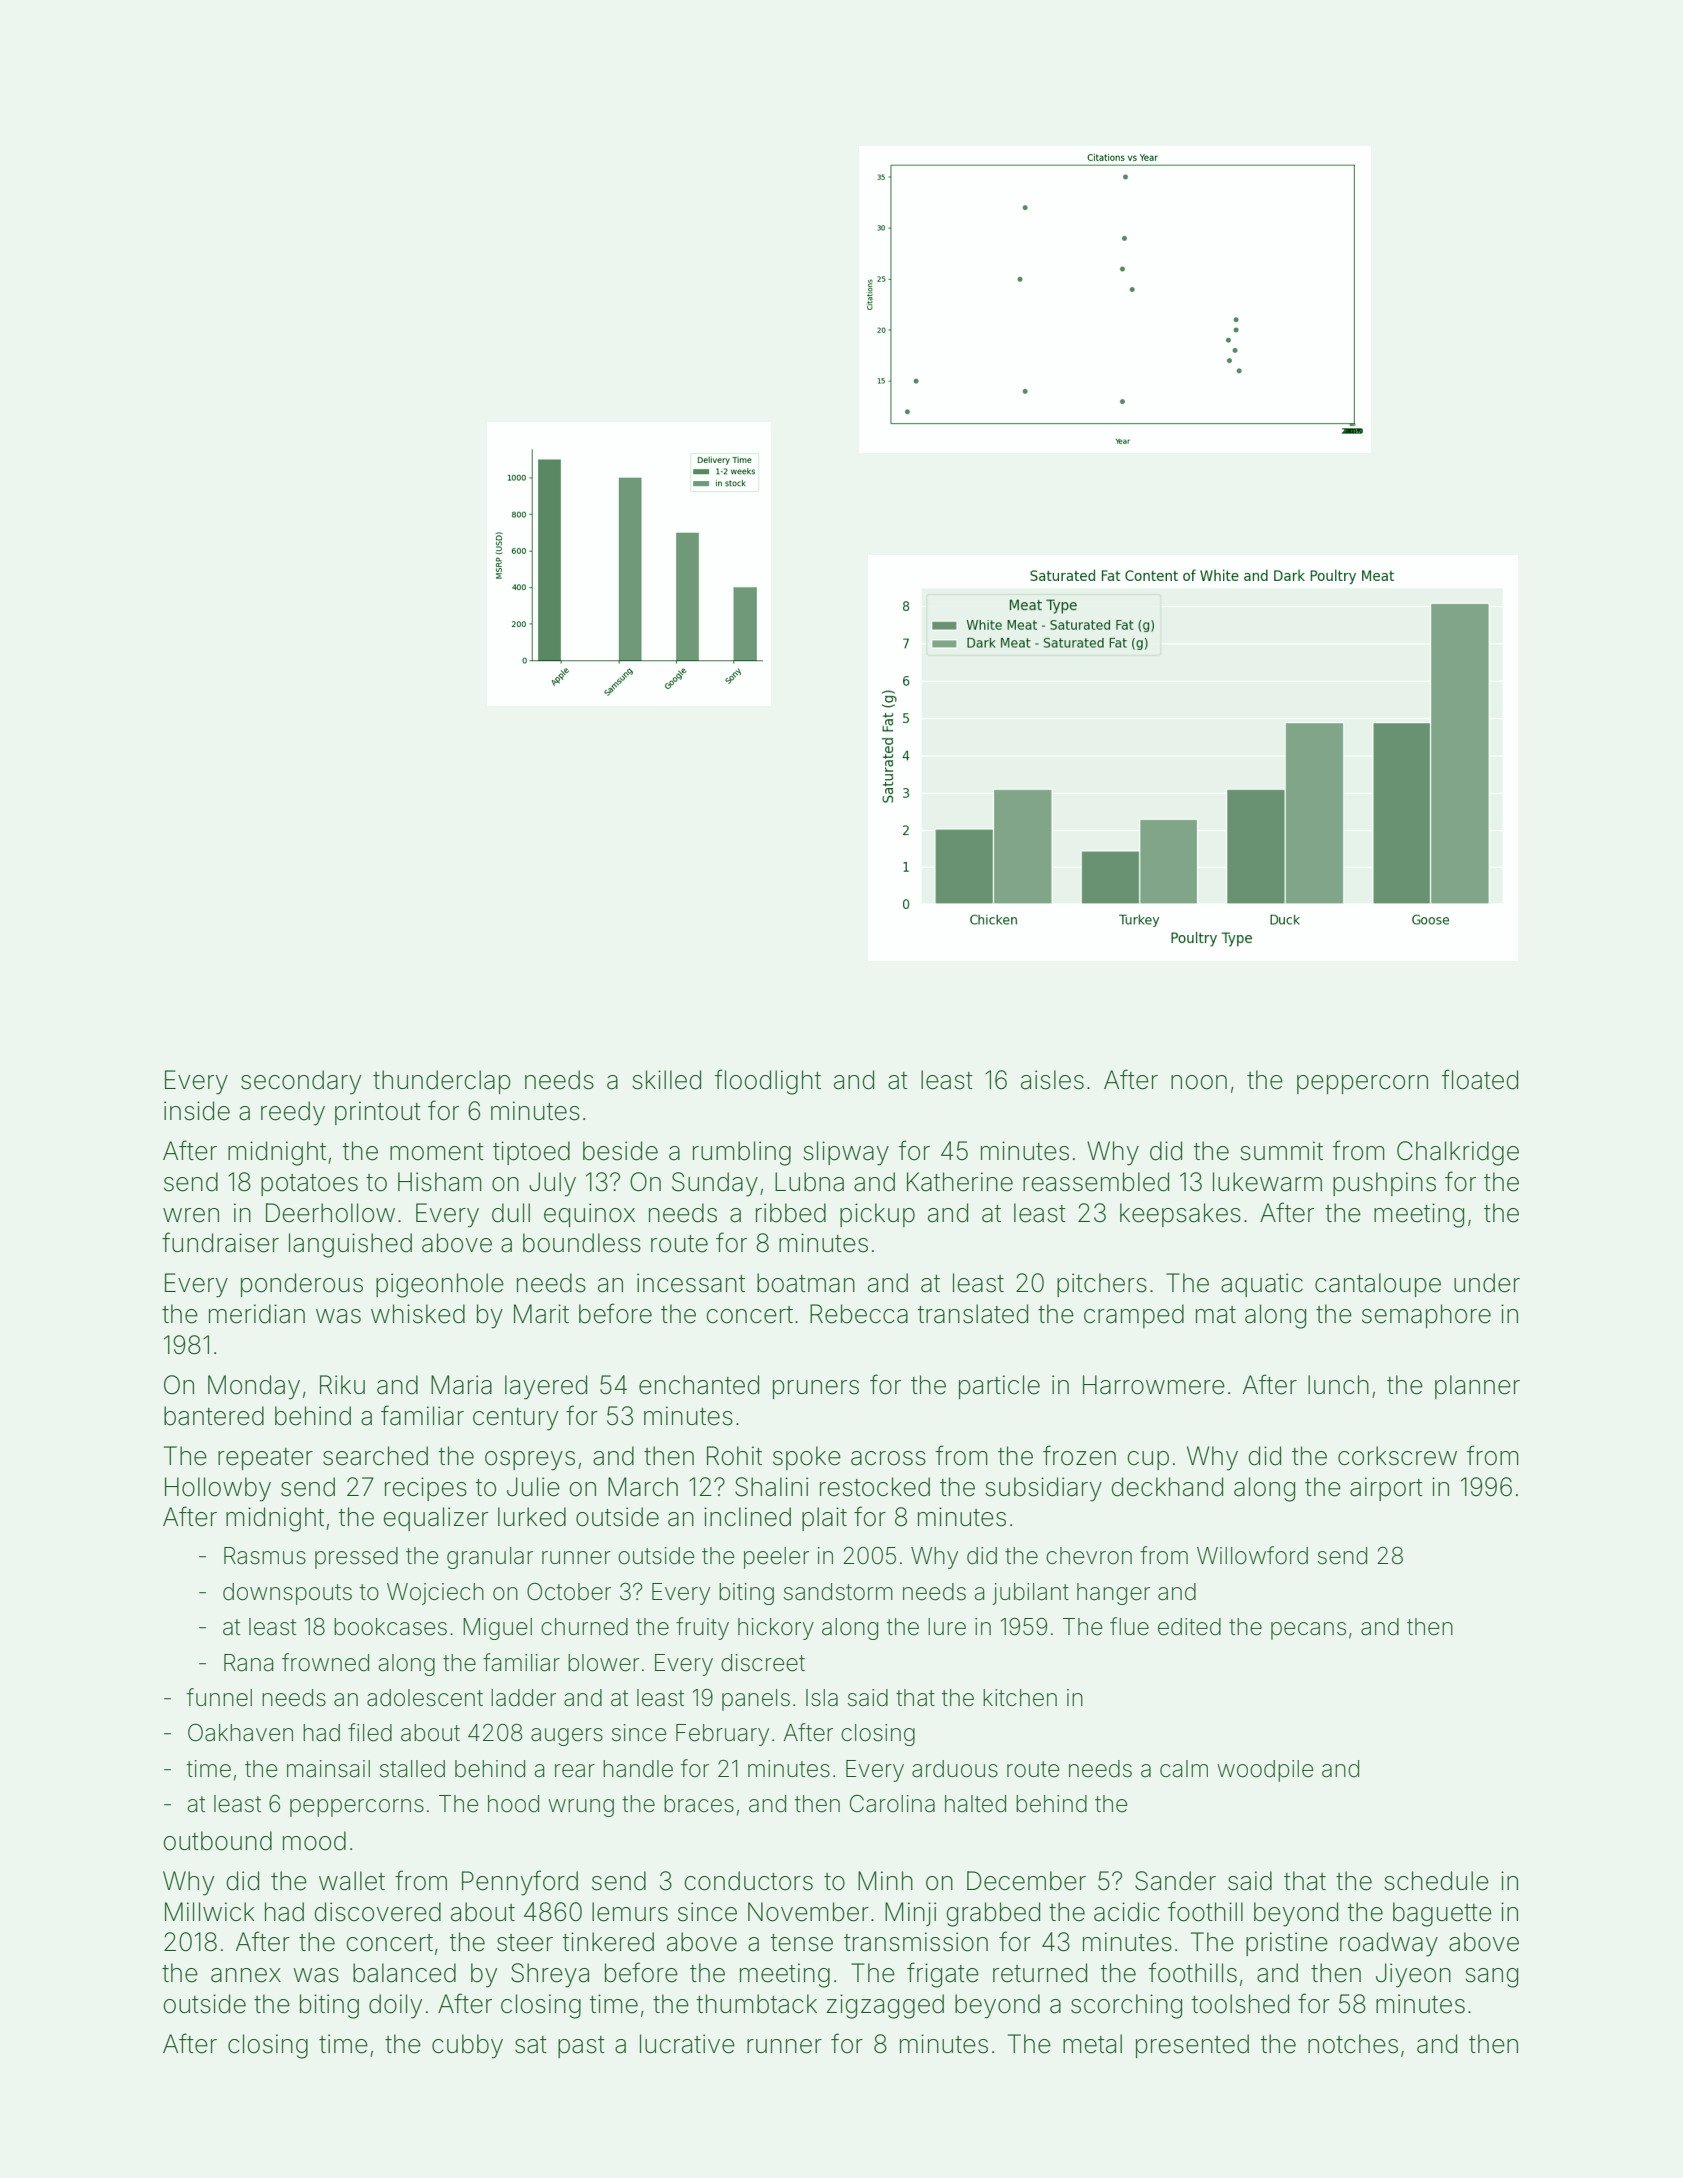 This document has height=2178, width=1683. Describe the element at coordinates (1308, 1631) in the document. I see `pecans` at that location.
